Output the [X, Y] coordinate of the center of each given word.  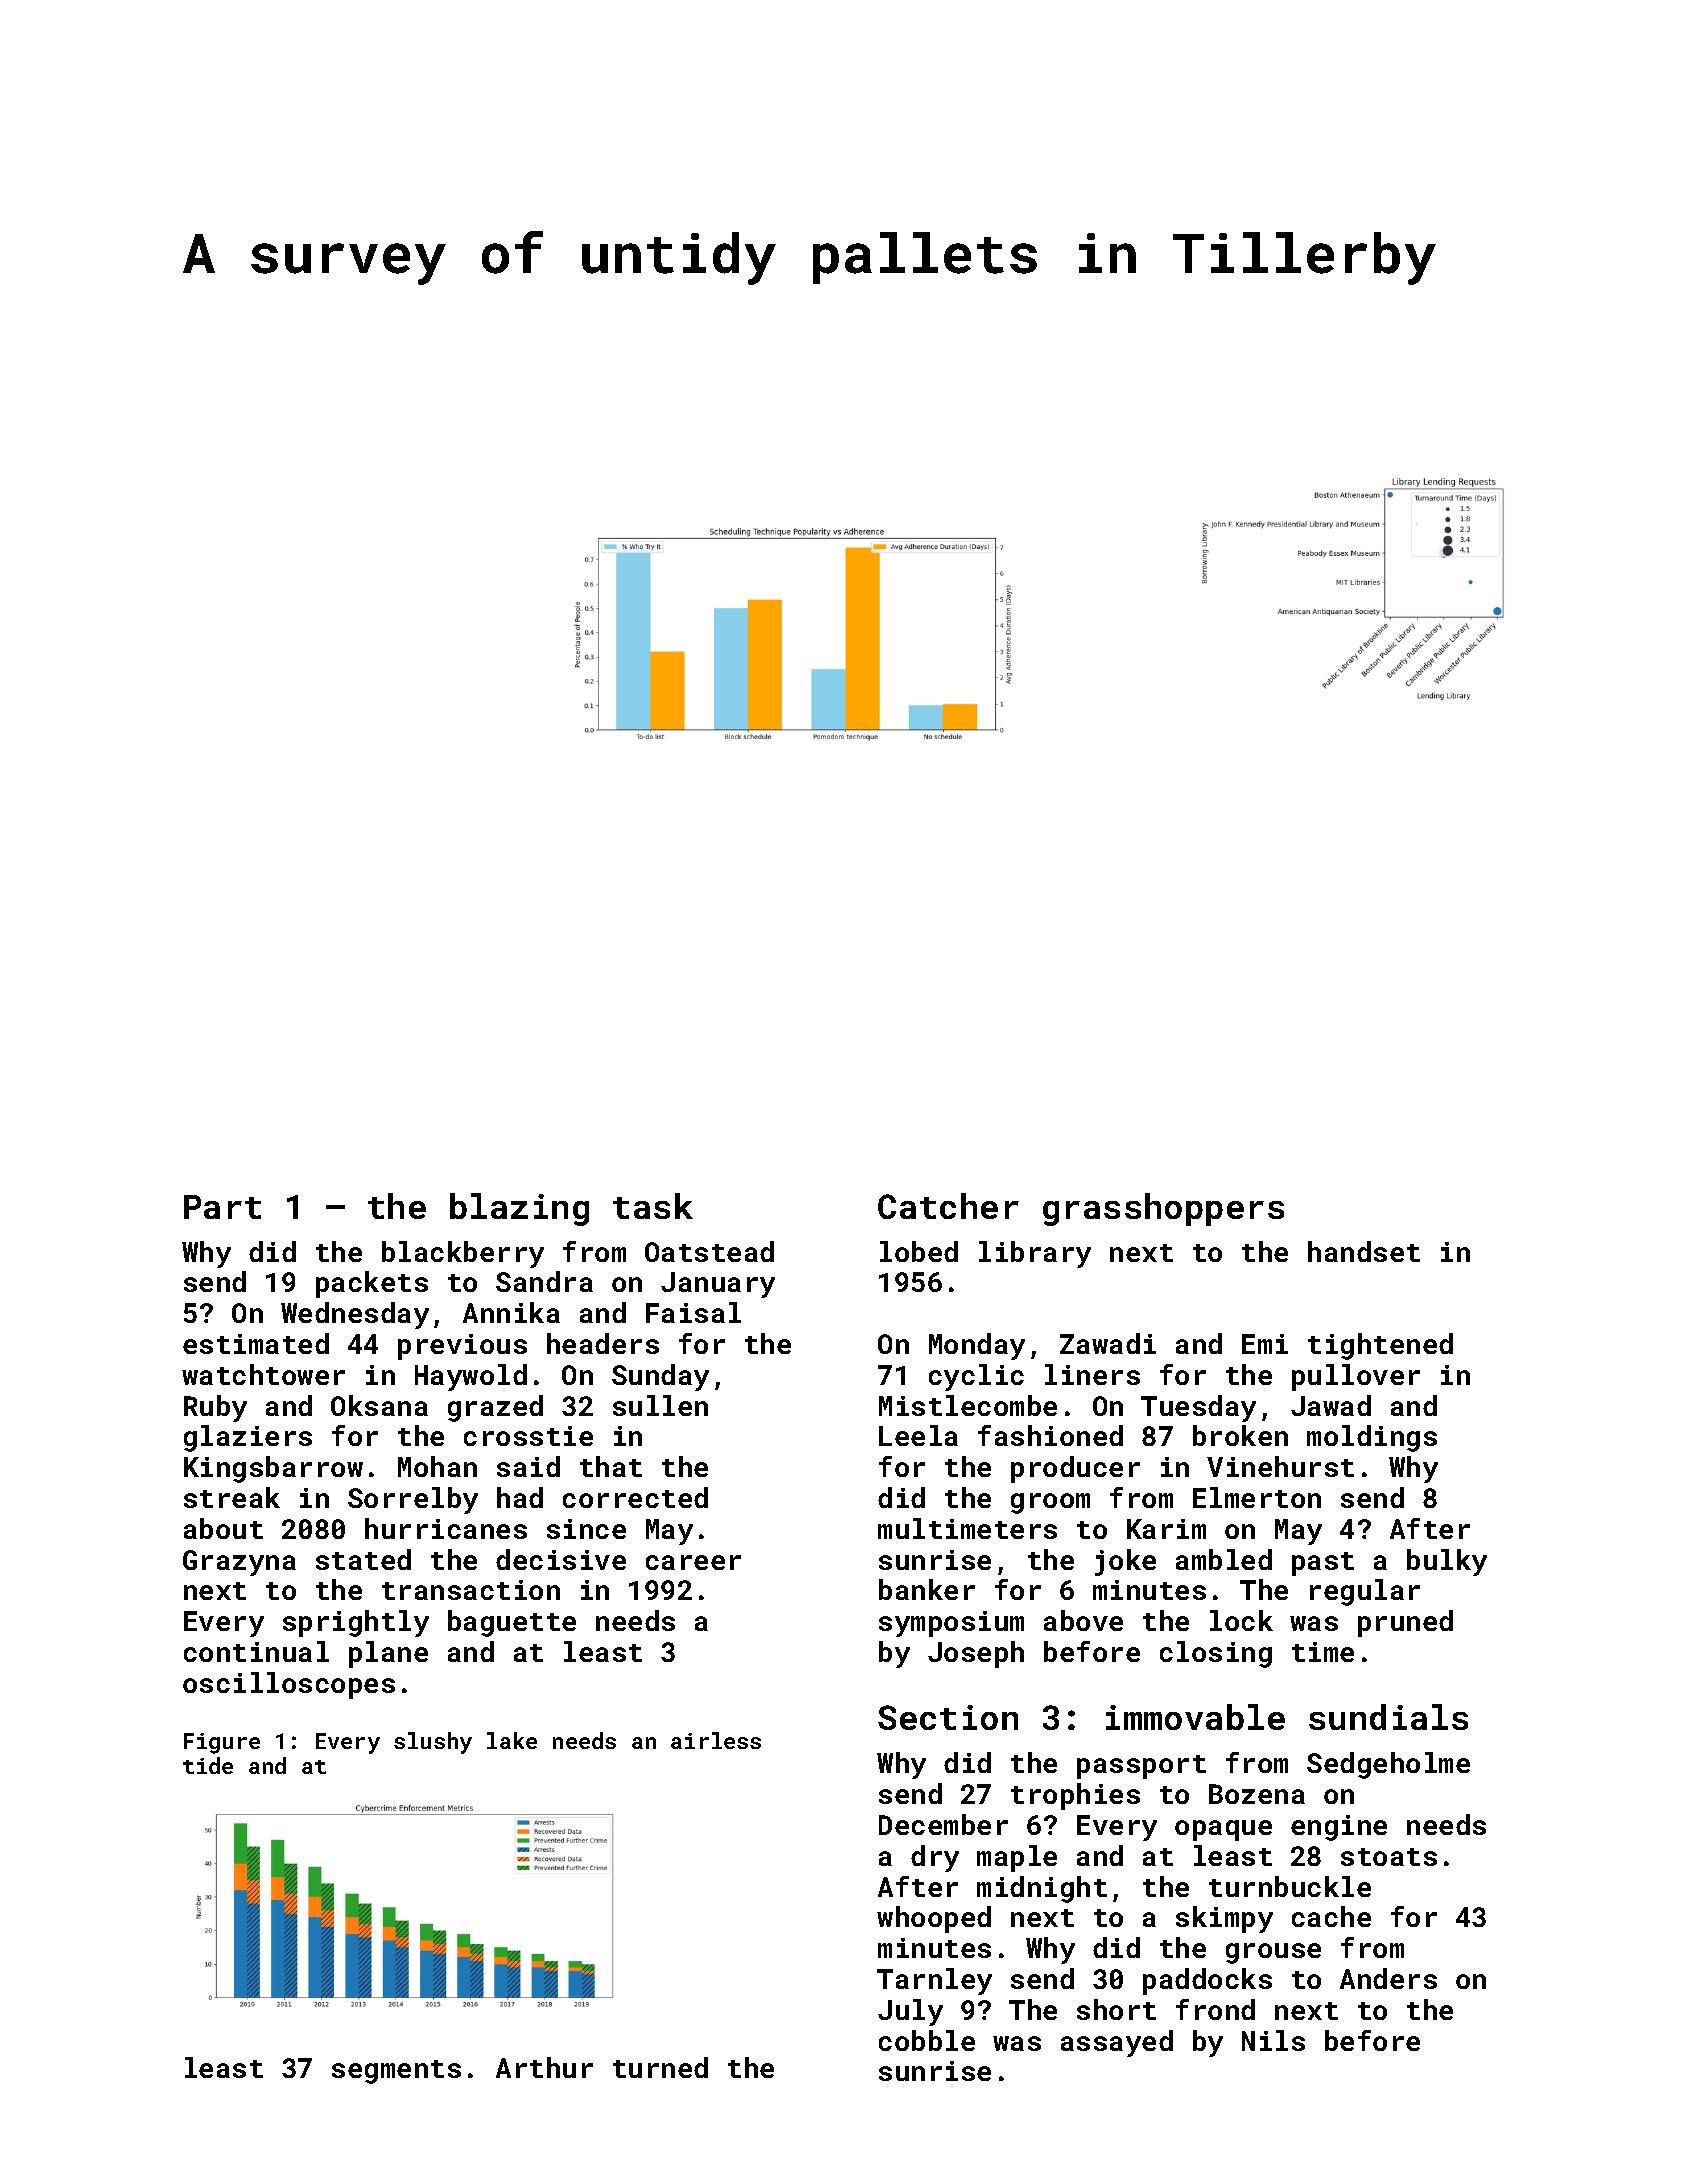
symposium [951, 1624]
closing [1216, 1654]
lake [512, 1740]
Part [222, 1207]
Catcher [948, 1206]
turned [660, 2067]
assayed [1117, 2043]
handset [1364, 1251]
